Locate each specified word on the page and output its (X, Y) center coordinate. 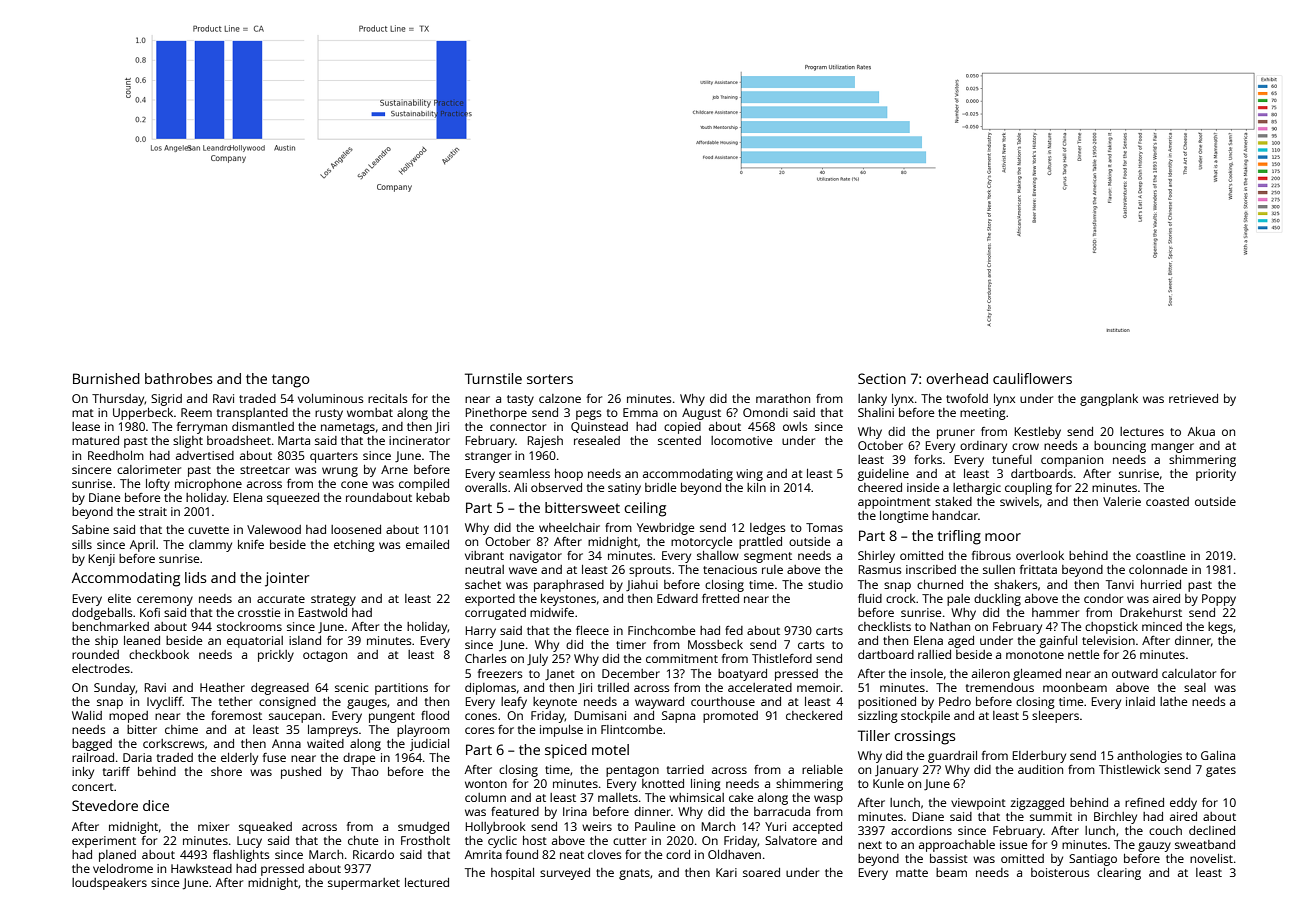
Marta (294, 440)
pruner (956, 434)
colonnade (1158, 569)
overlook (1040, 555)
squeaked (265, 828)
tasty (520, 400)
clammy (210, 546)
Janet (560, 675)
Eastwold (323, 612)
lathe (1173, 701)
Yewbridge (665, 529)
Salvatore (791, 840)
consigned (287, 703)
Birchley (1115, 818)
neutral (484, 569)
